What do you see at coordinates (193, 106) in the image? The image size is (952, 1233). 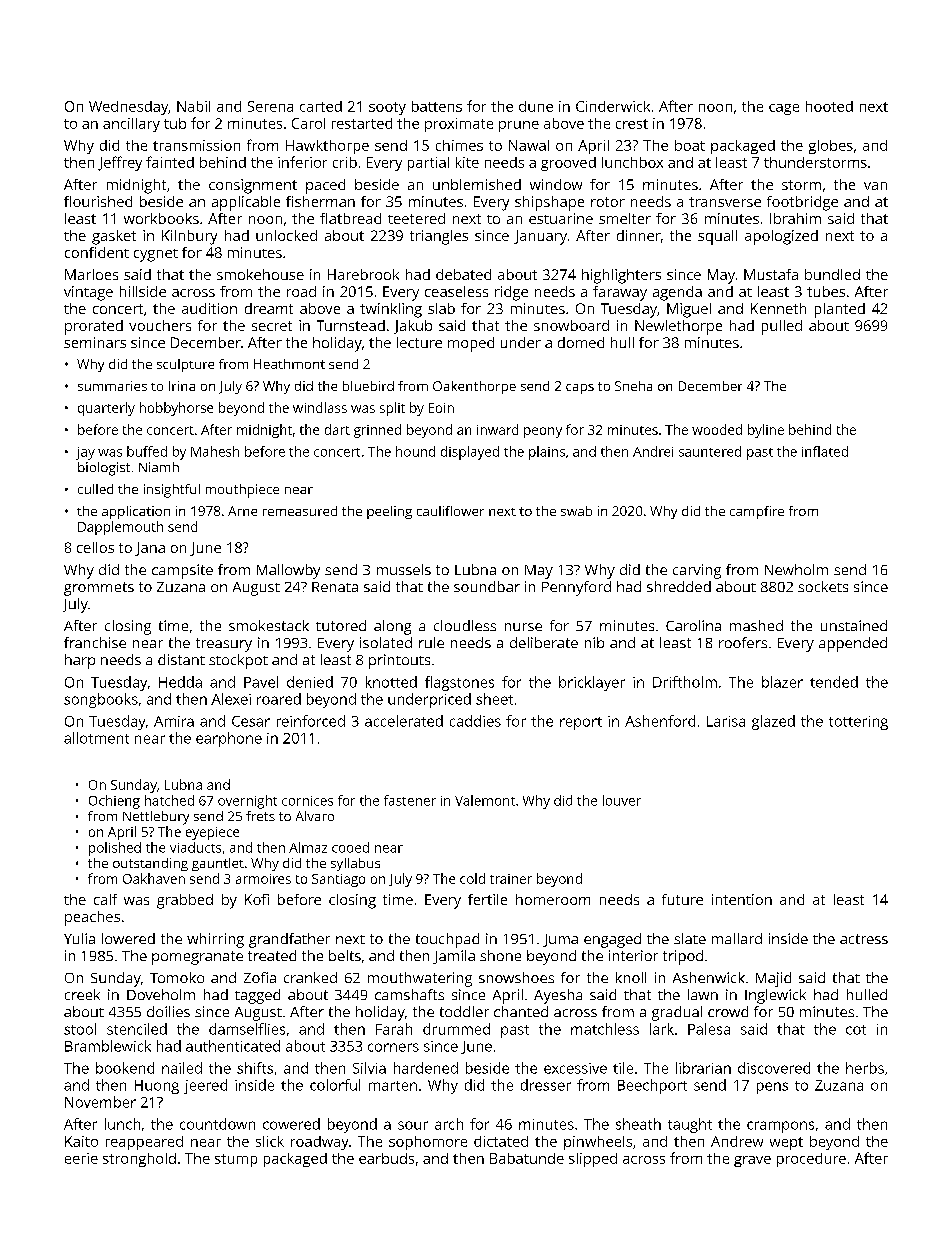 I see `Nabil` at bounding box center [193, 106].
